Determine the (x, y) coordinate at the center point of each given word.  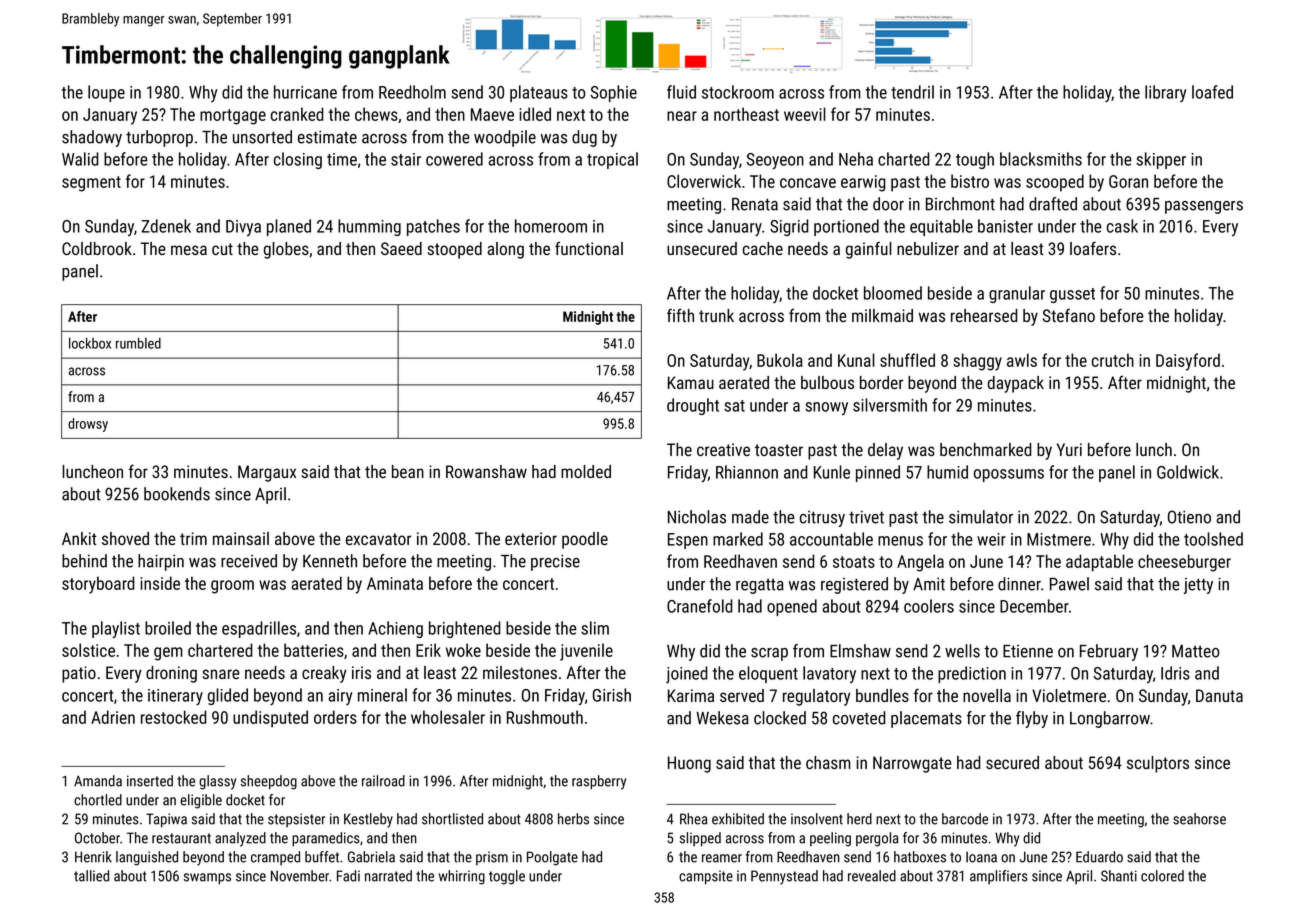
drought (693, 406)
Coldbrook (97, 248)
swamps (207, 879)
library (1165, 93)
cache (763, 248)
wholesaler (448, 717)
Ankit (79, 538)
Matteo (1195, 651)
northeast (746, 114)
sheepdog (269, 782)
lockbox (90, 343)
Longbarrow (1110, 719)
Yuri (1069, 449)
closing (298, 160)
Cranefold (700, 606)
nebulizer (928, 248)
